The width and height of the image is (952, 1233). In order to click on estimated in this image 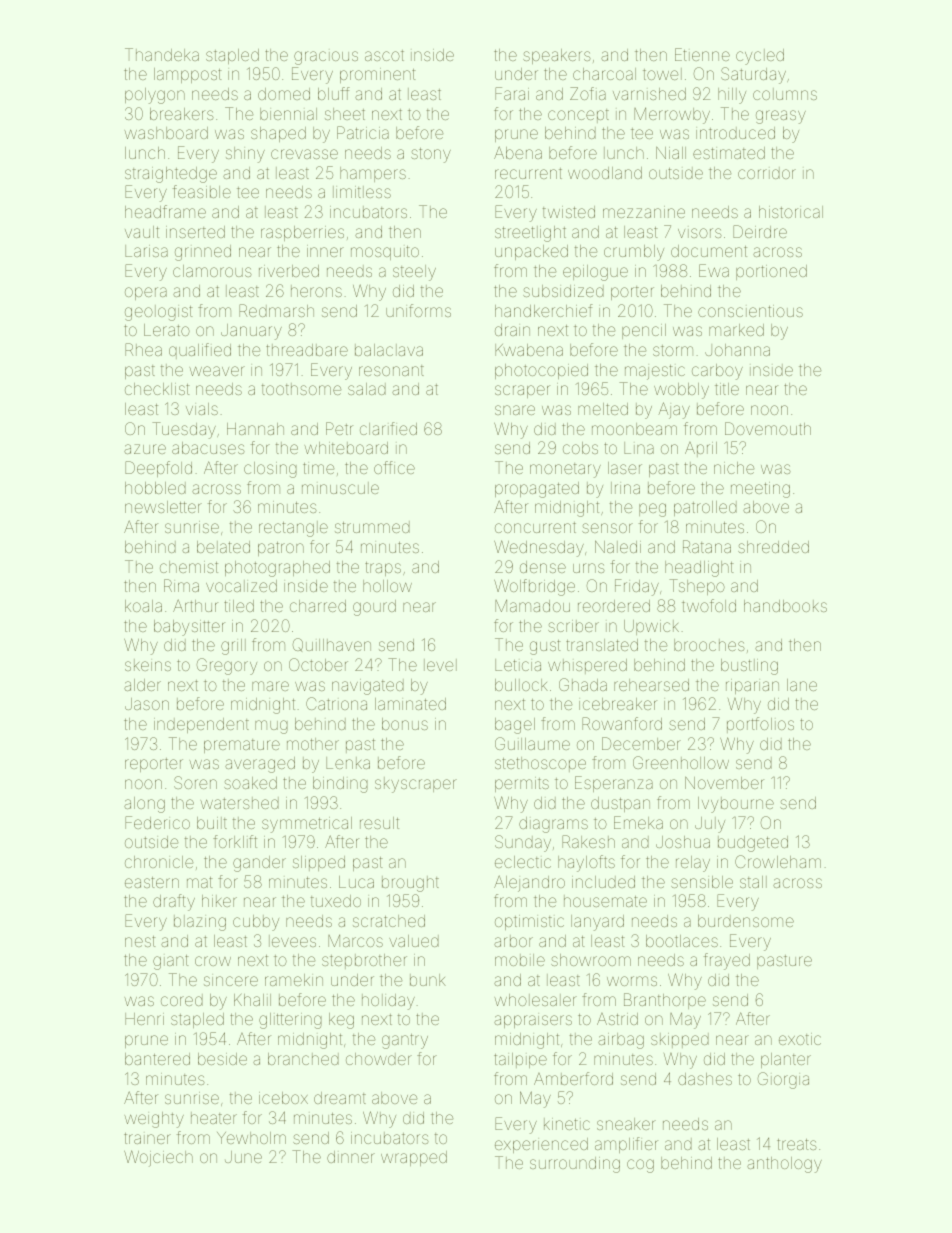, I will do `click(729, 153)`.
